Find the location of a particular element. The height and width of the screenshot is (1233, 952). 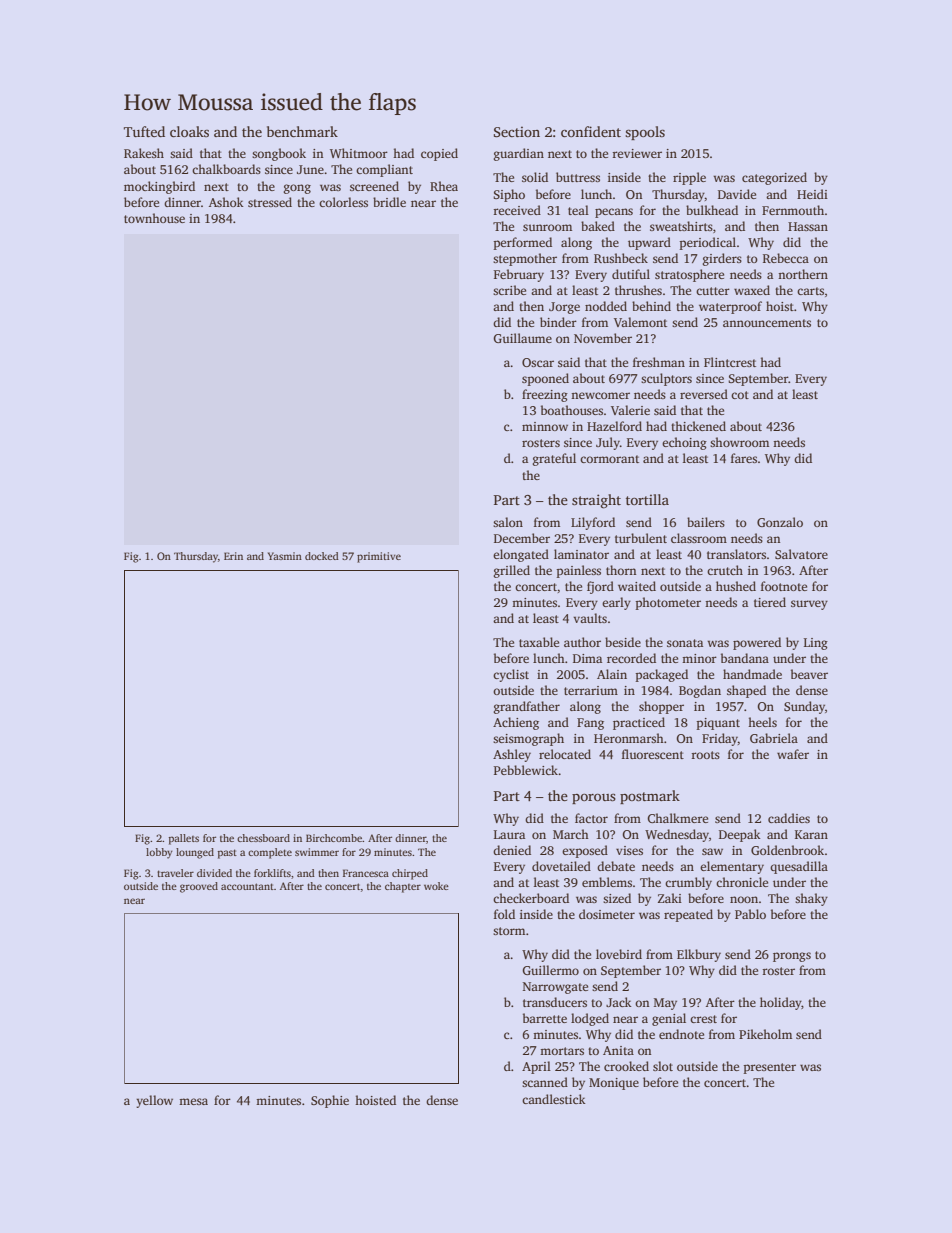

primitive is located at coordinates (379, 557).
